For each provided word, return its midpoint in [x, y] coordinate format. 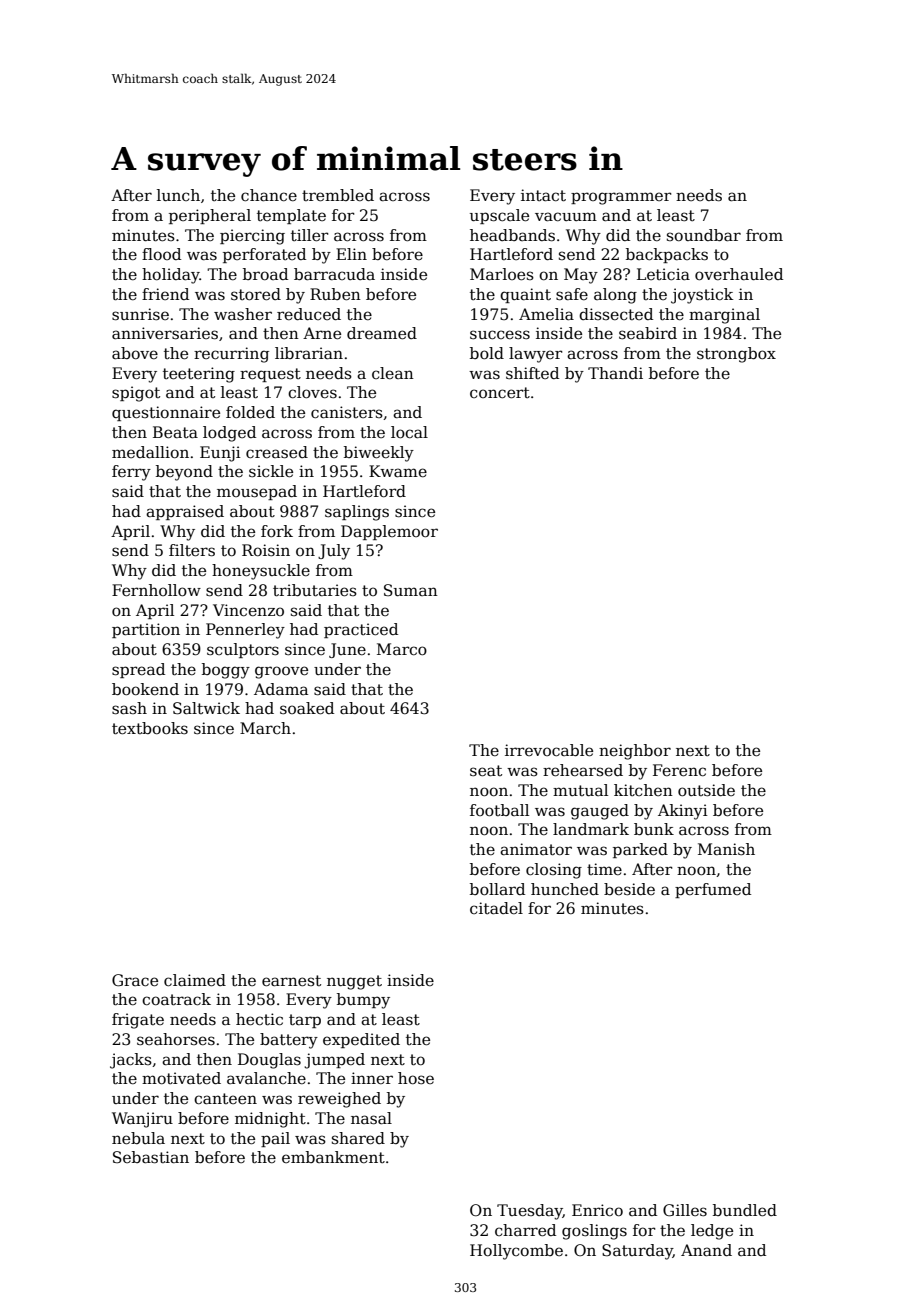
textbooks [150, 728]
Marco [402, 649]
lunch [178, 195]
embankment [333, 1157]
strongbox [736, 355]
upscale [499, 216]
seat [486, 771]
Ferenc [679, 770]
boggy [226, 671]
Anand [706, 1250]
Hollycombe [516, 1252]
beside [629, 889]
